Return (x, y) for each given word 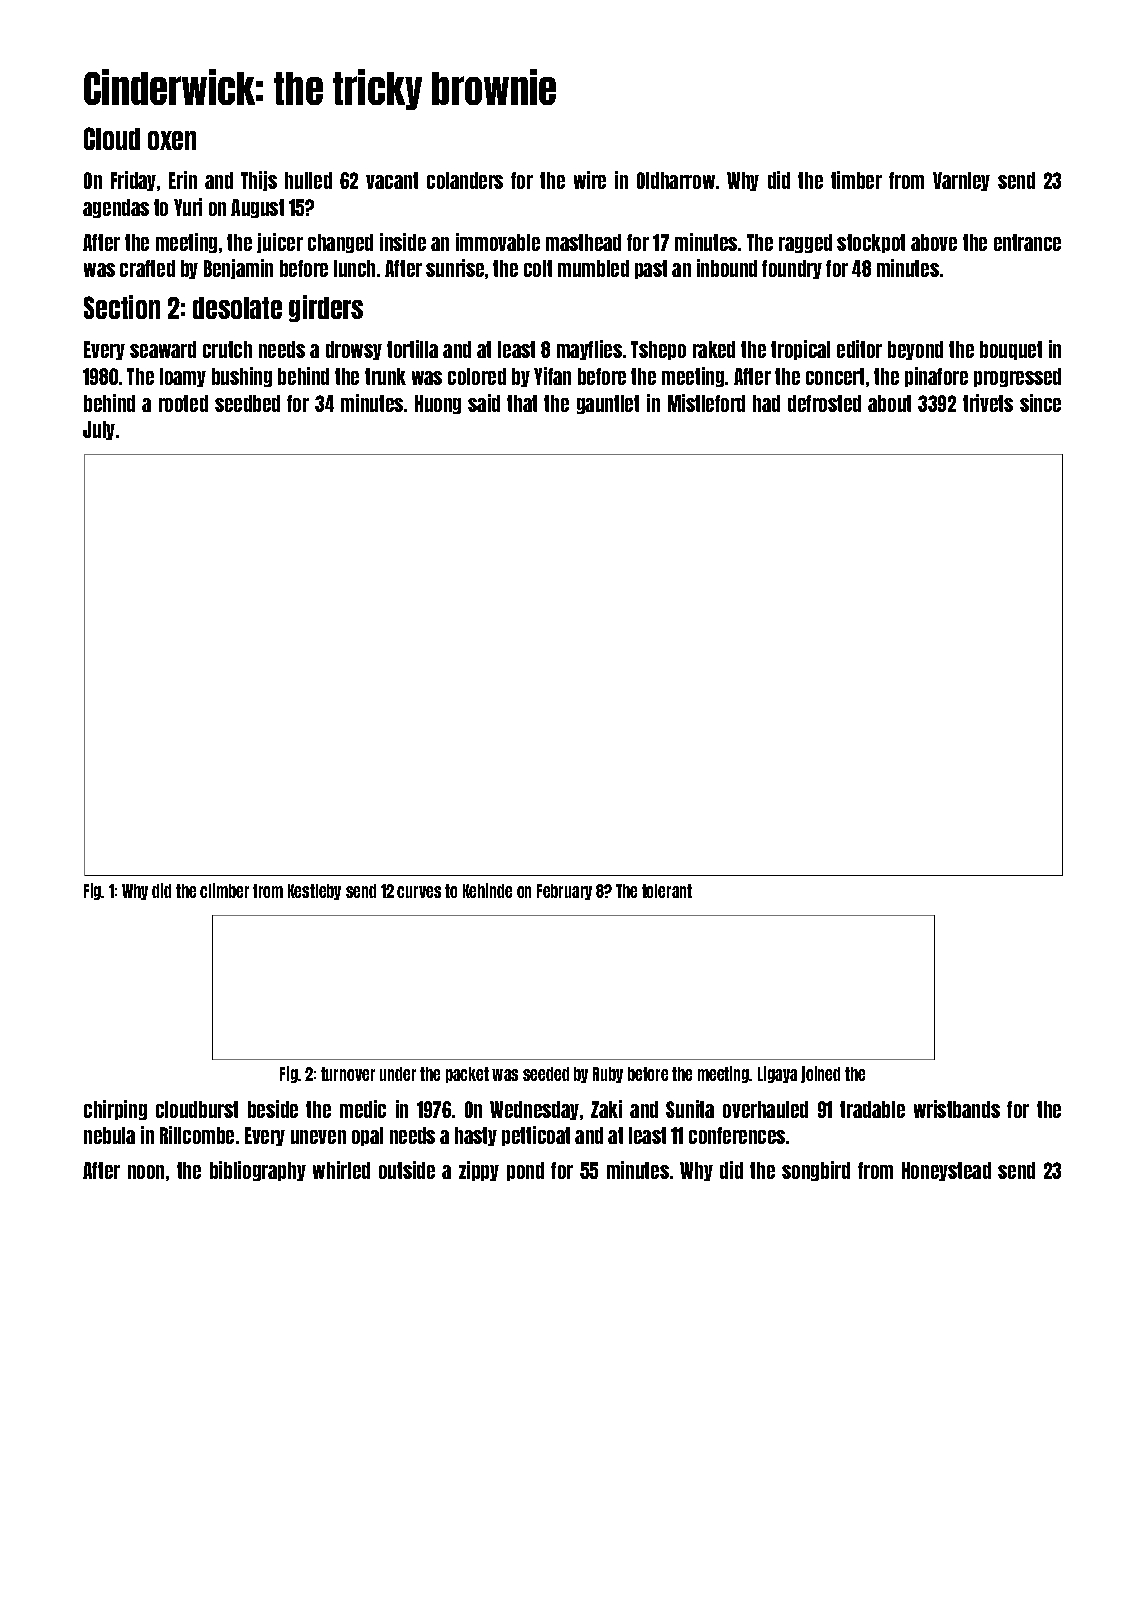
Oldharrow (676, 180)
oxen (172, 140)
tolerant (667, 891)
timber (856, 180)
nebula (109, 1135)
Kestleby (314, 892)
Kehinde (487, 890)
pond (525, 1171)
